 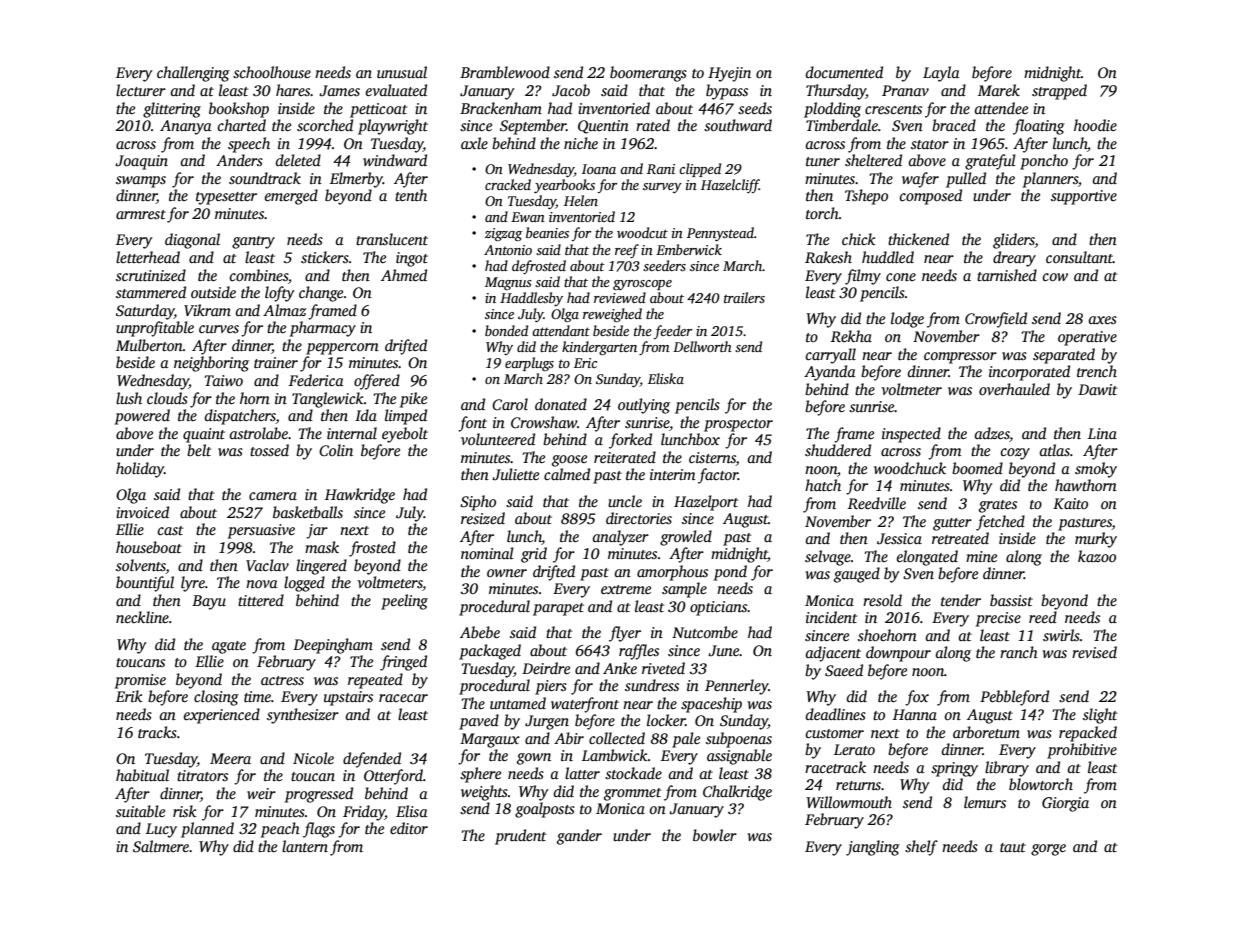 I want to click on ranch, so click(x=1019, y=652).
